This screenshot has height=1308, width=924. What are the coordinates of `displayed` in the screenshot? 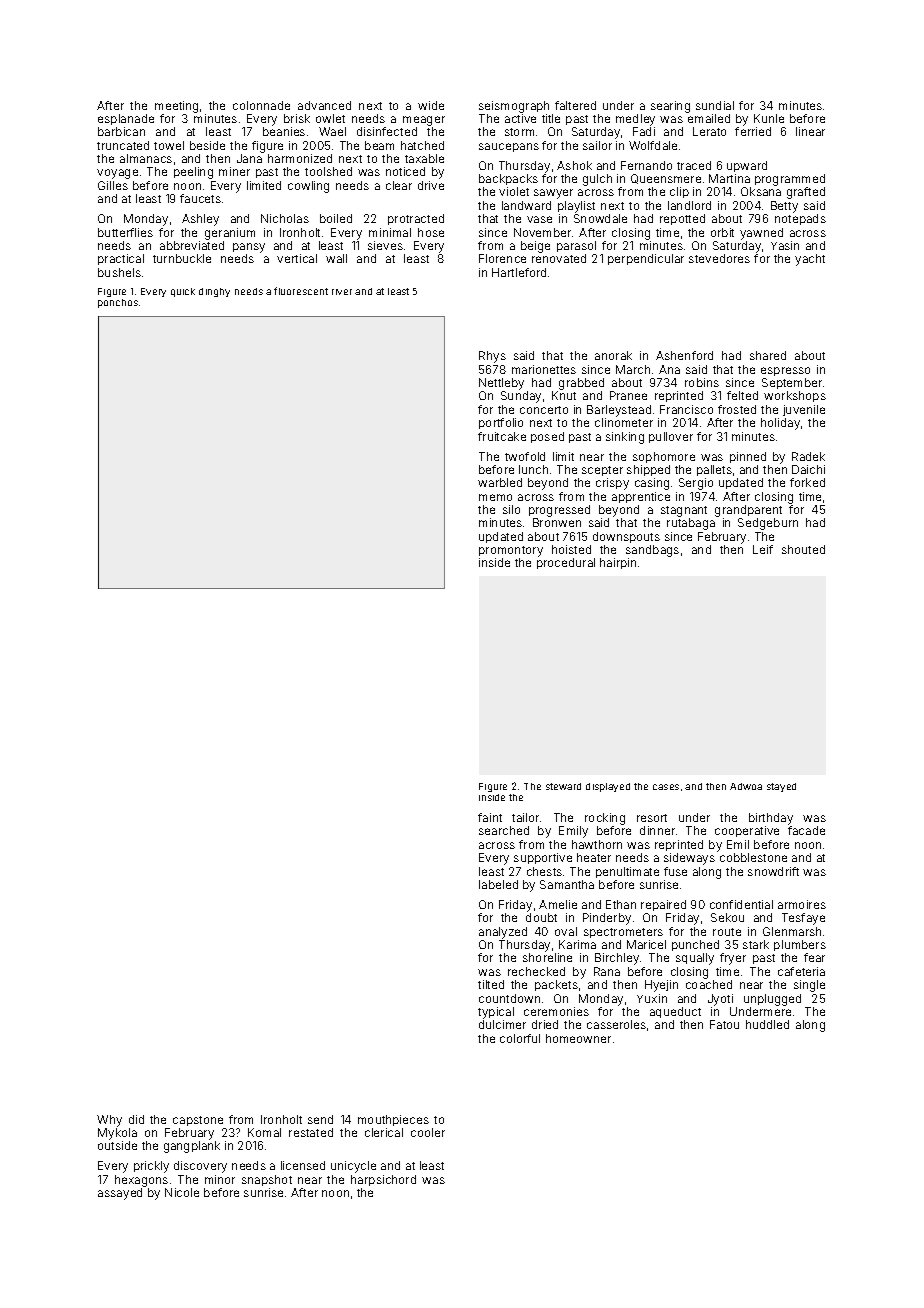 It's located at (608, 787).
